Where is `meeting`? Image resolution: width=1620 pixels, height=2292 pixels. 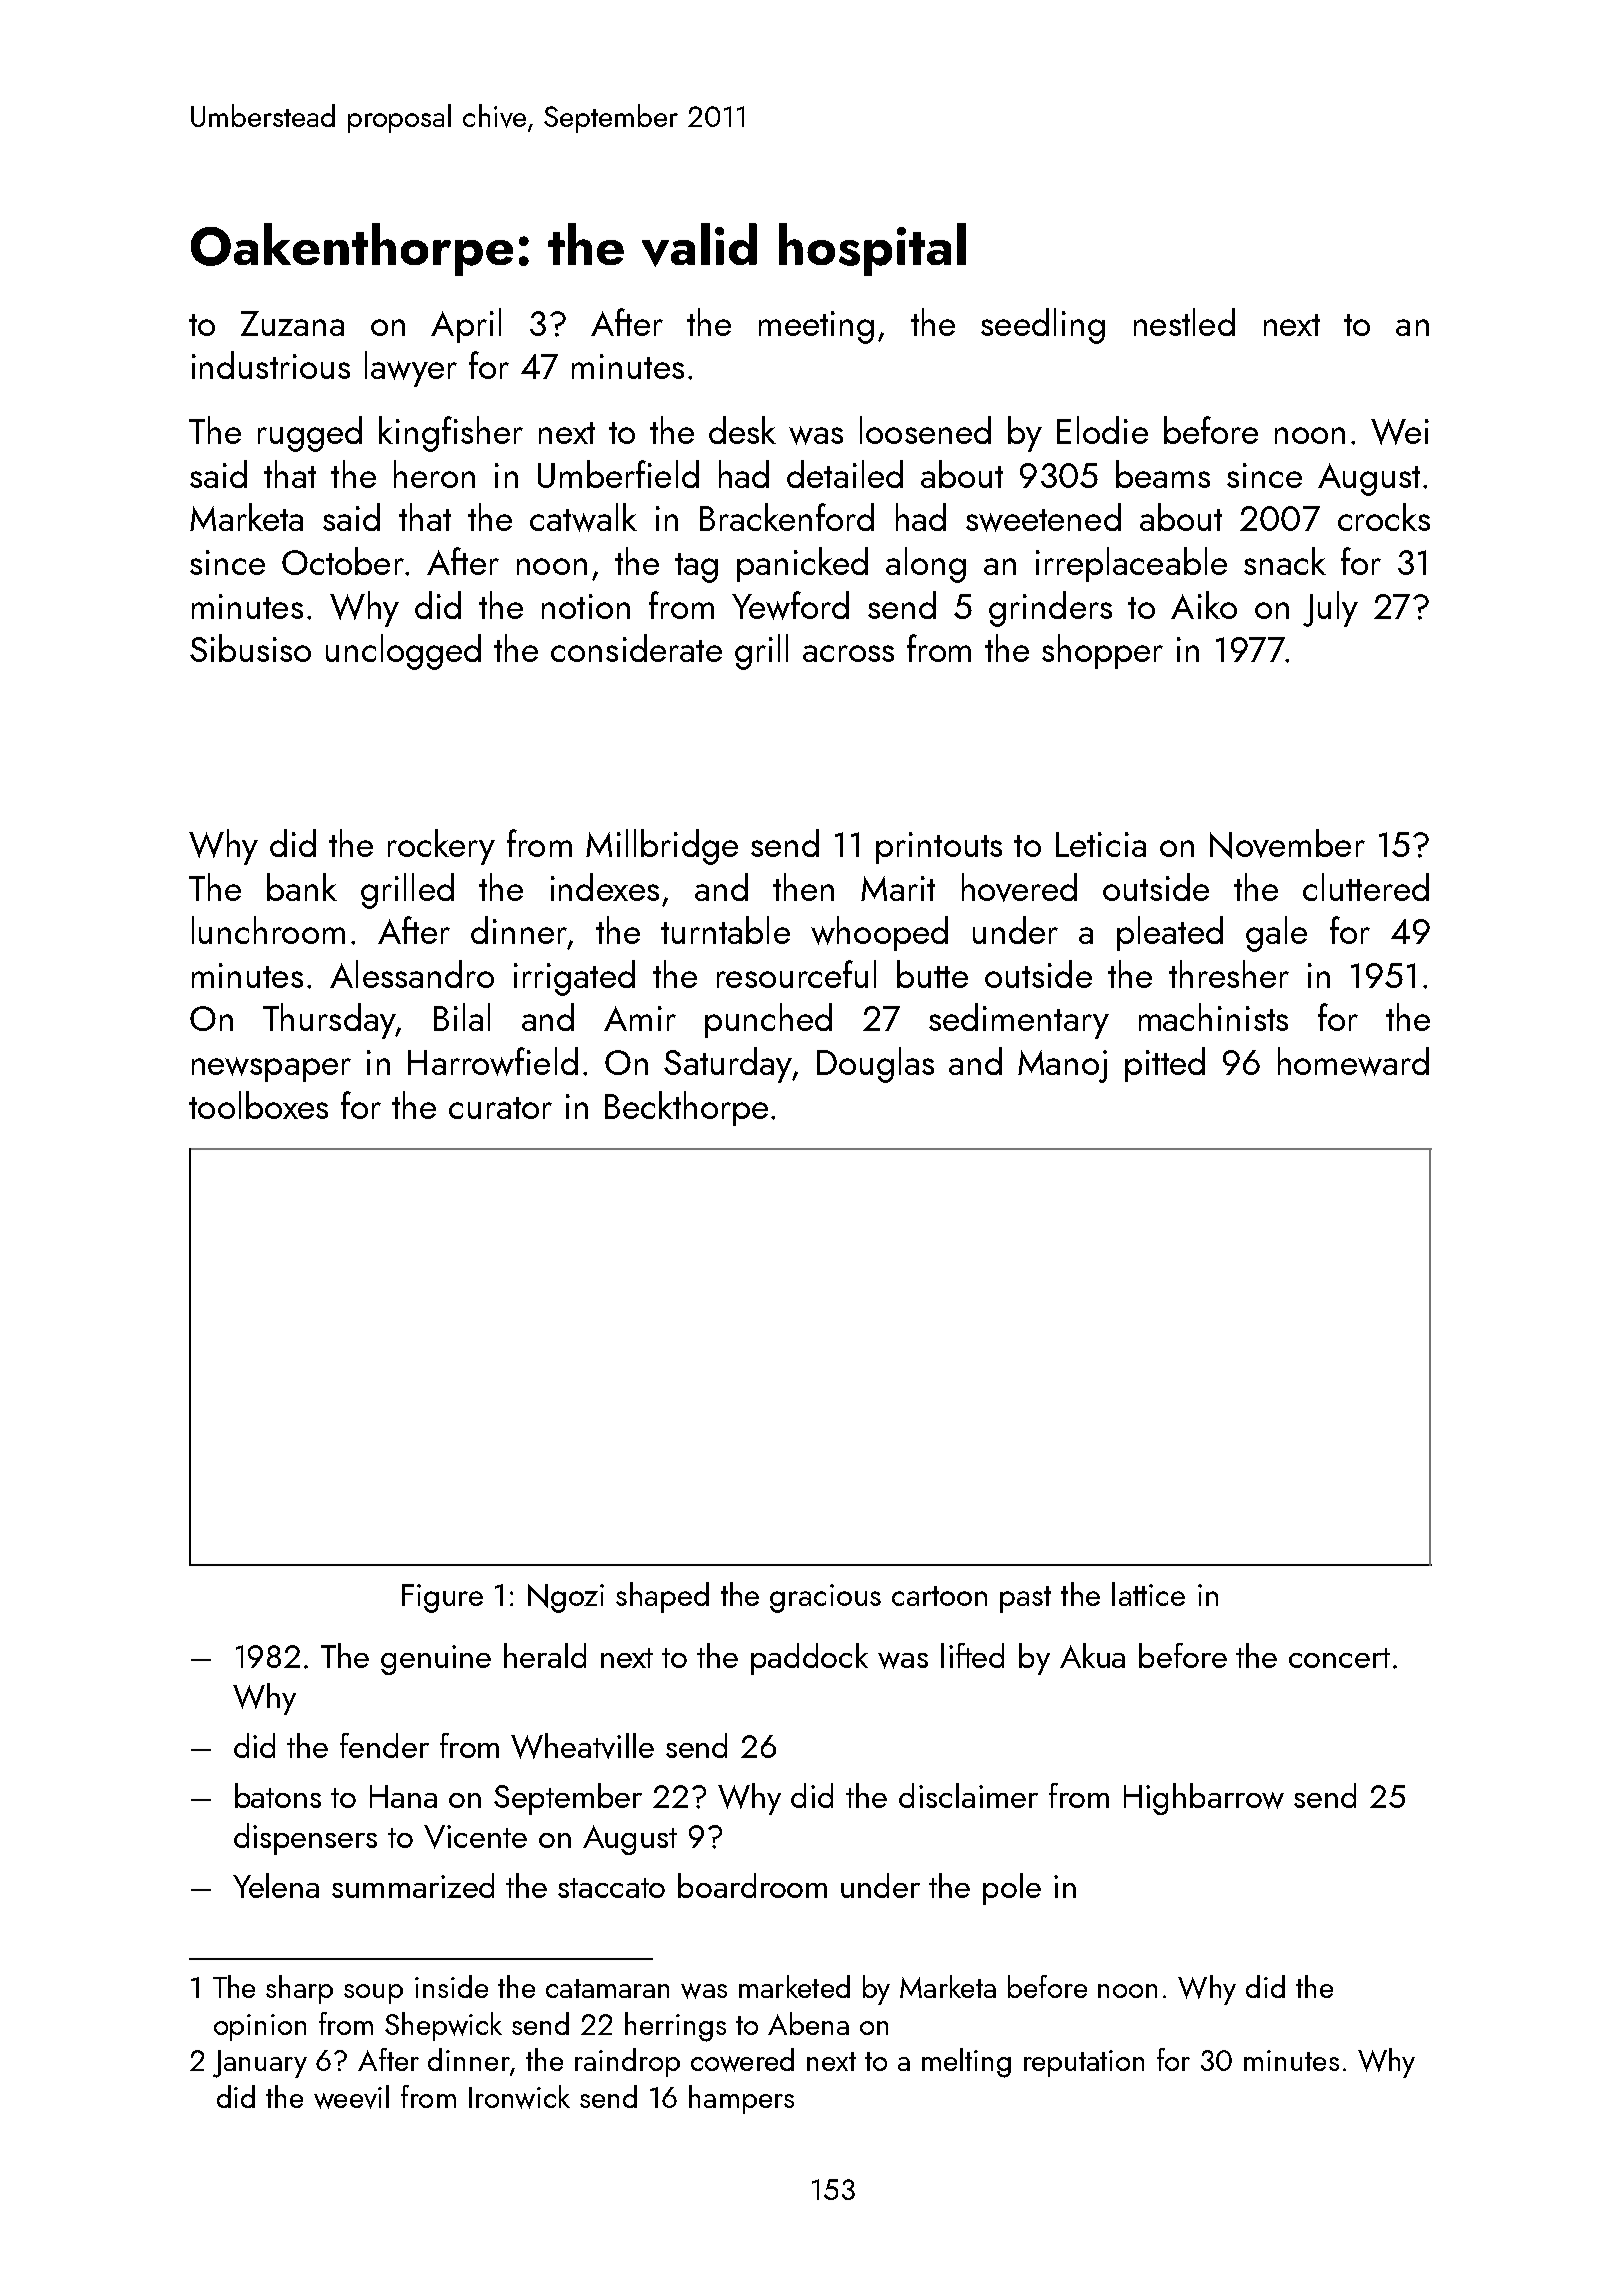
meeting is located at coordinates (816, 327).
